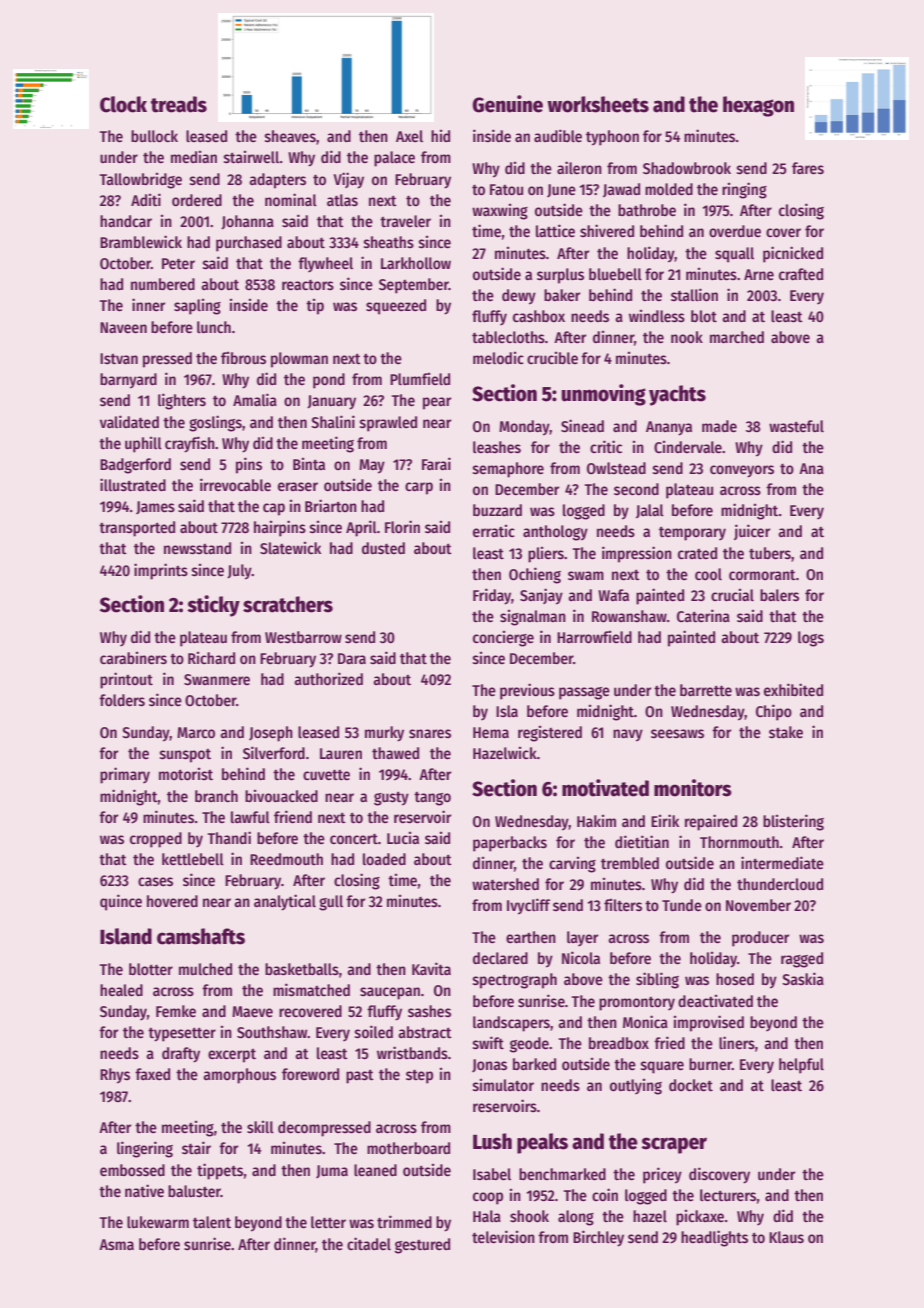 This page has width=924, height=1308. Describe the element at coordinates (132, 1170) in the page. I see `embossed` at that location.
